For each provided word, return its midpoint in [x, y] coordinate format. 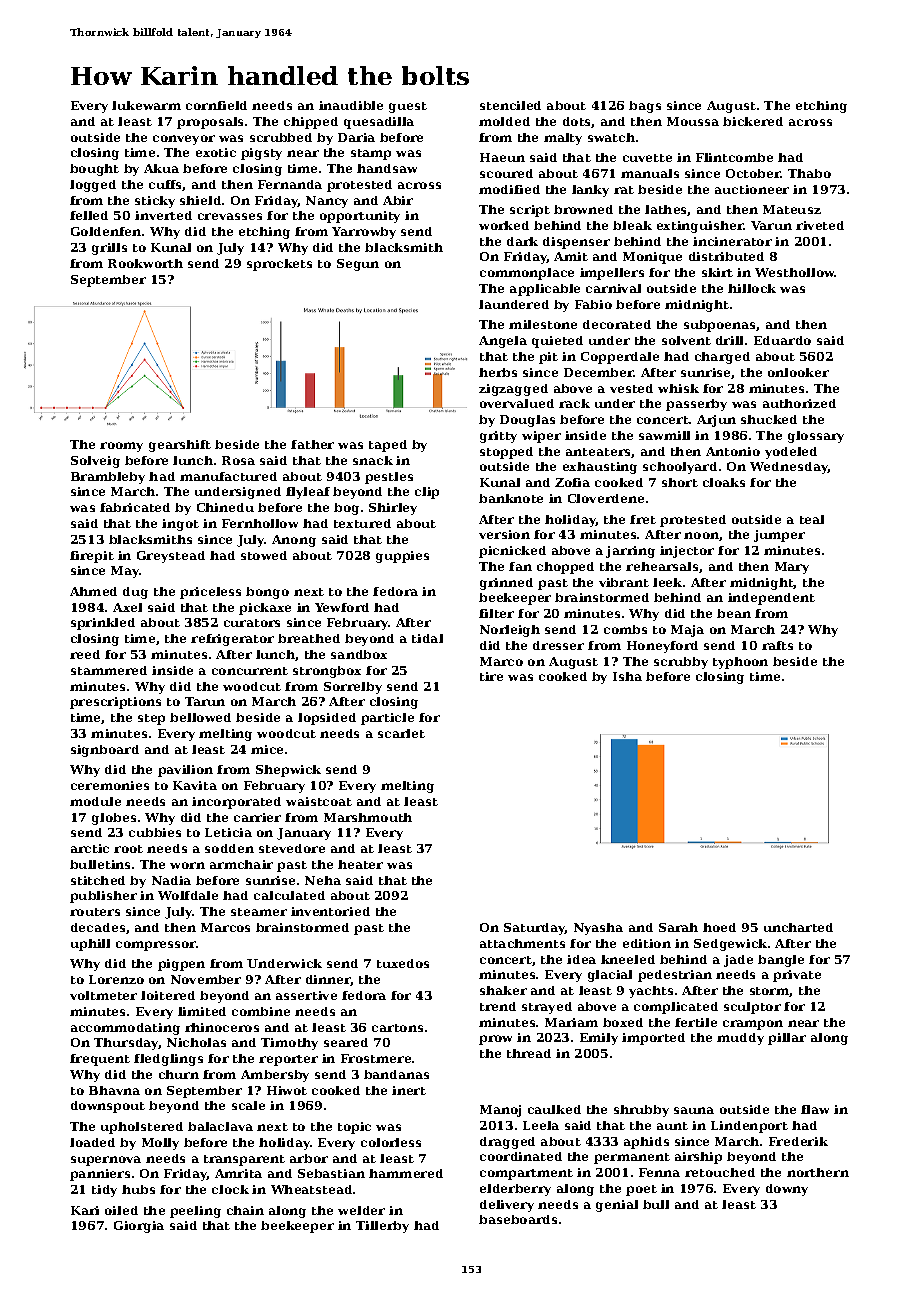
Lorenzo [116, 979]
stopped [506, 453]
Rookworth [145, 263]
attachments [522, 943]
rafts [777, 645]
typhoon [740, 663]
